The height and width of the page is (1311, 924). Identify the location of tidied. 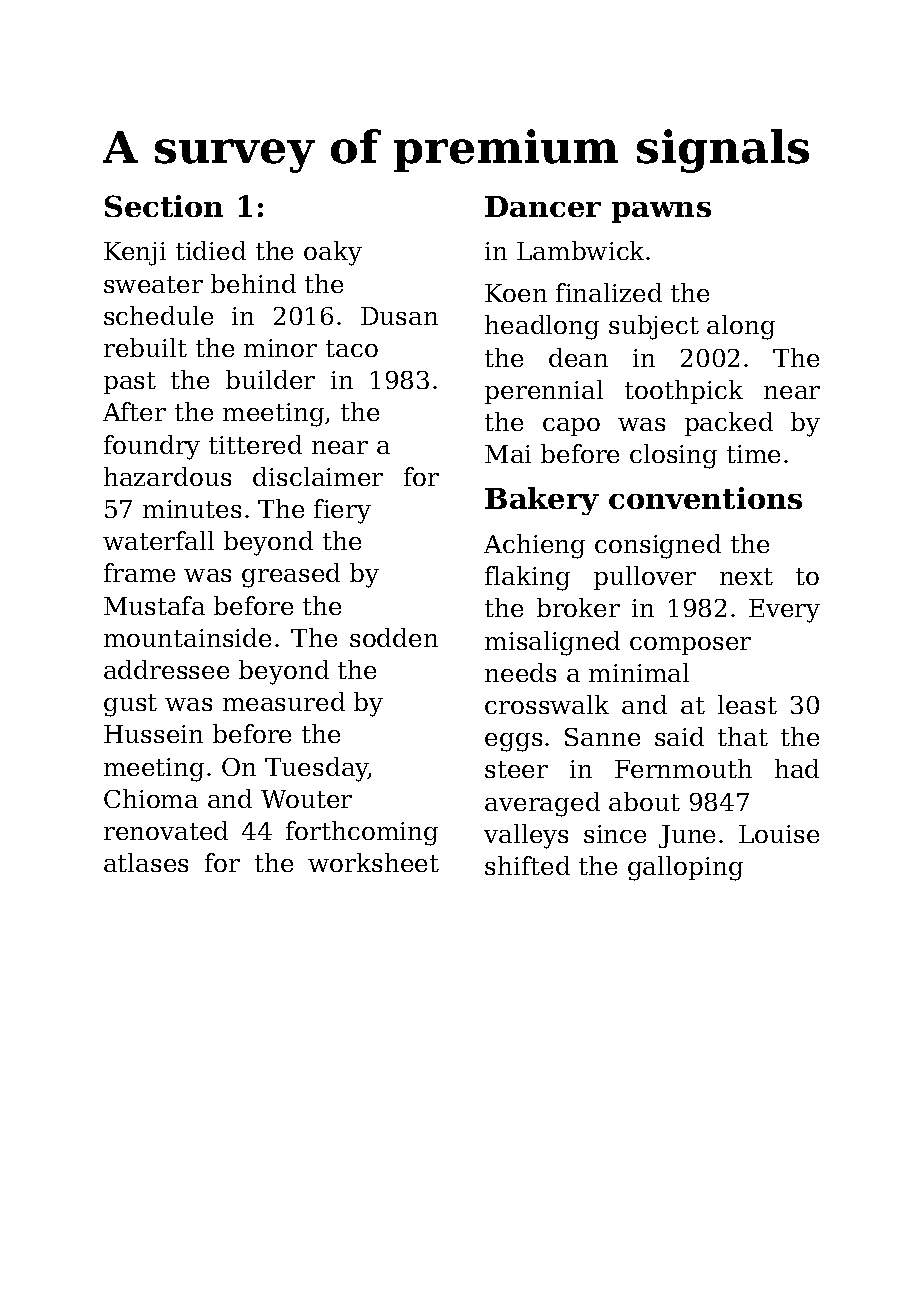
(211, 250).
